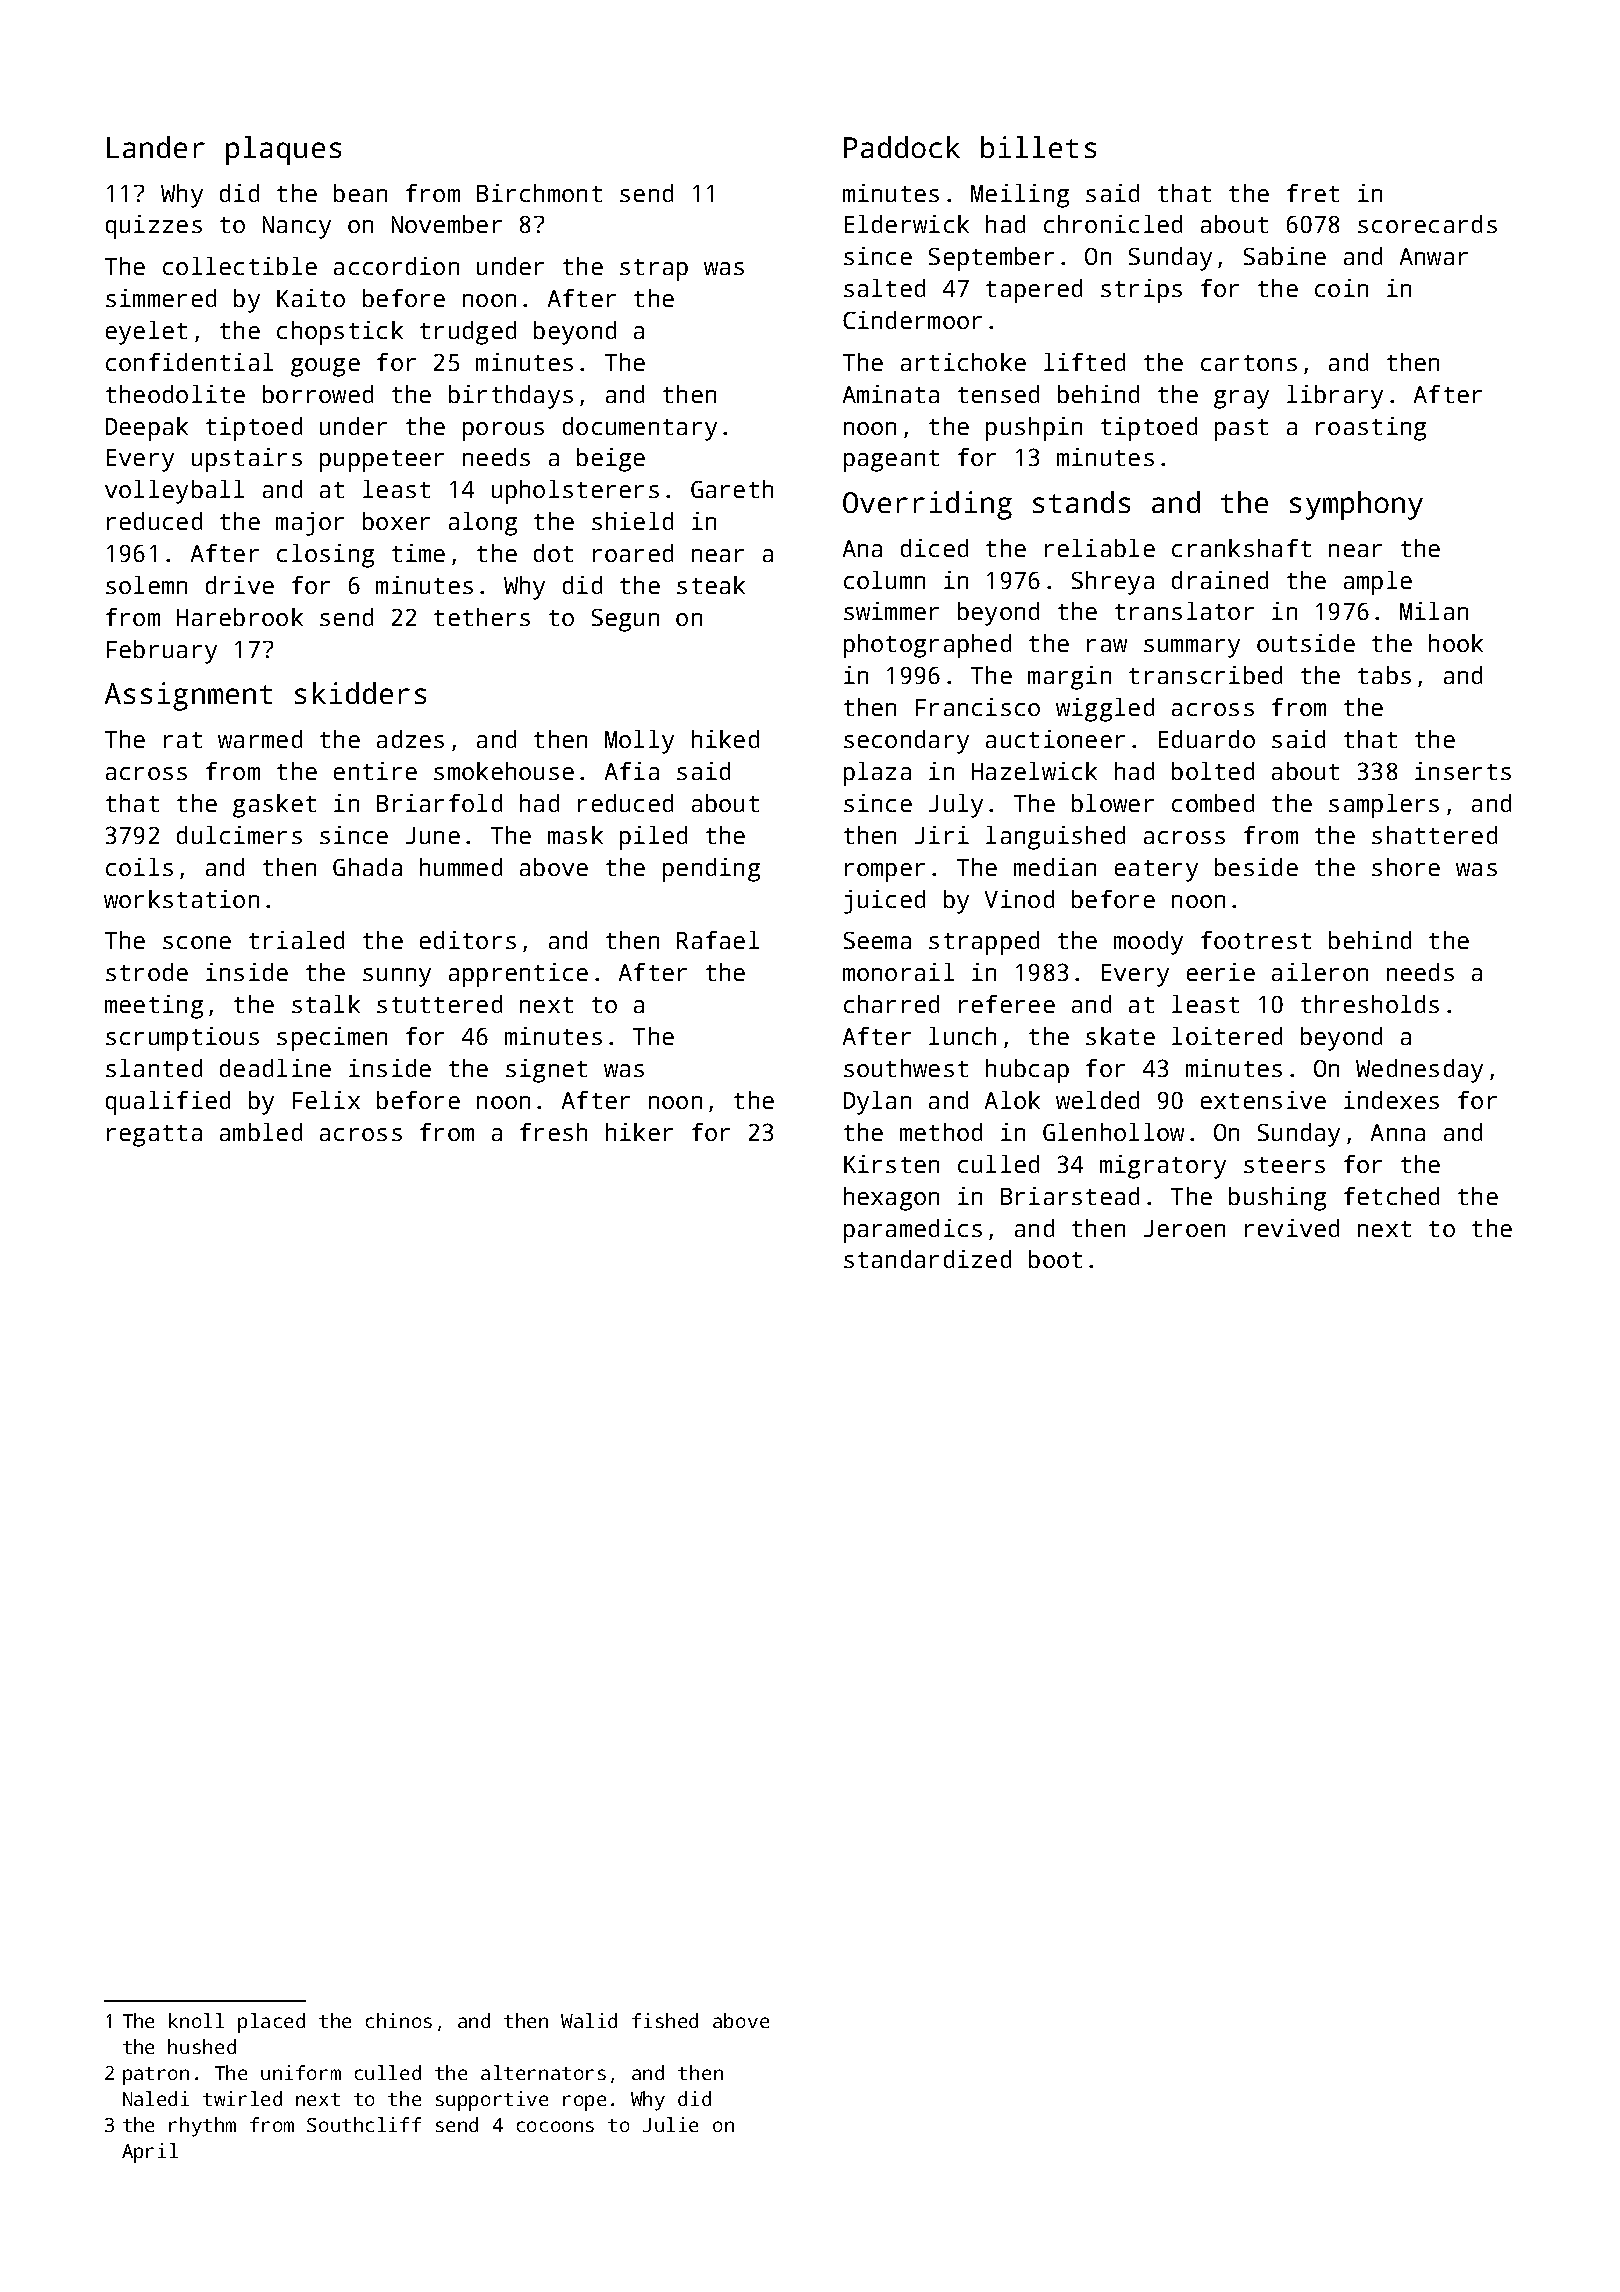  Describe the element at coordinates (156, 147) in the screenshot. I see `Lander` at that location.
